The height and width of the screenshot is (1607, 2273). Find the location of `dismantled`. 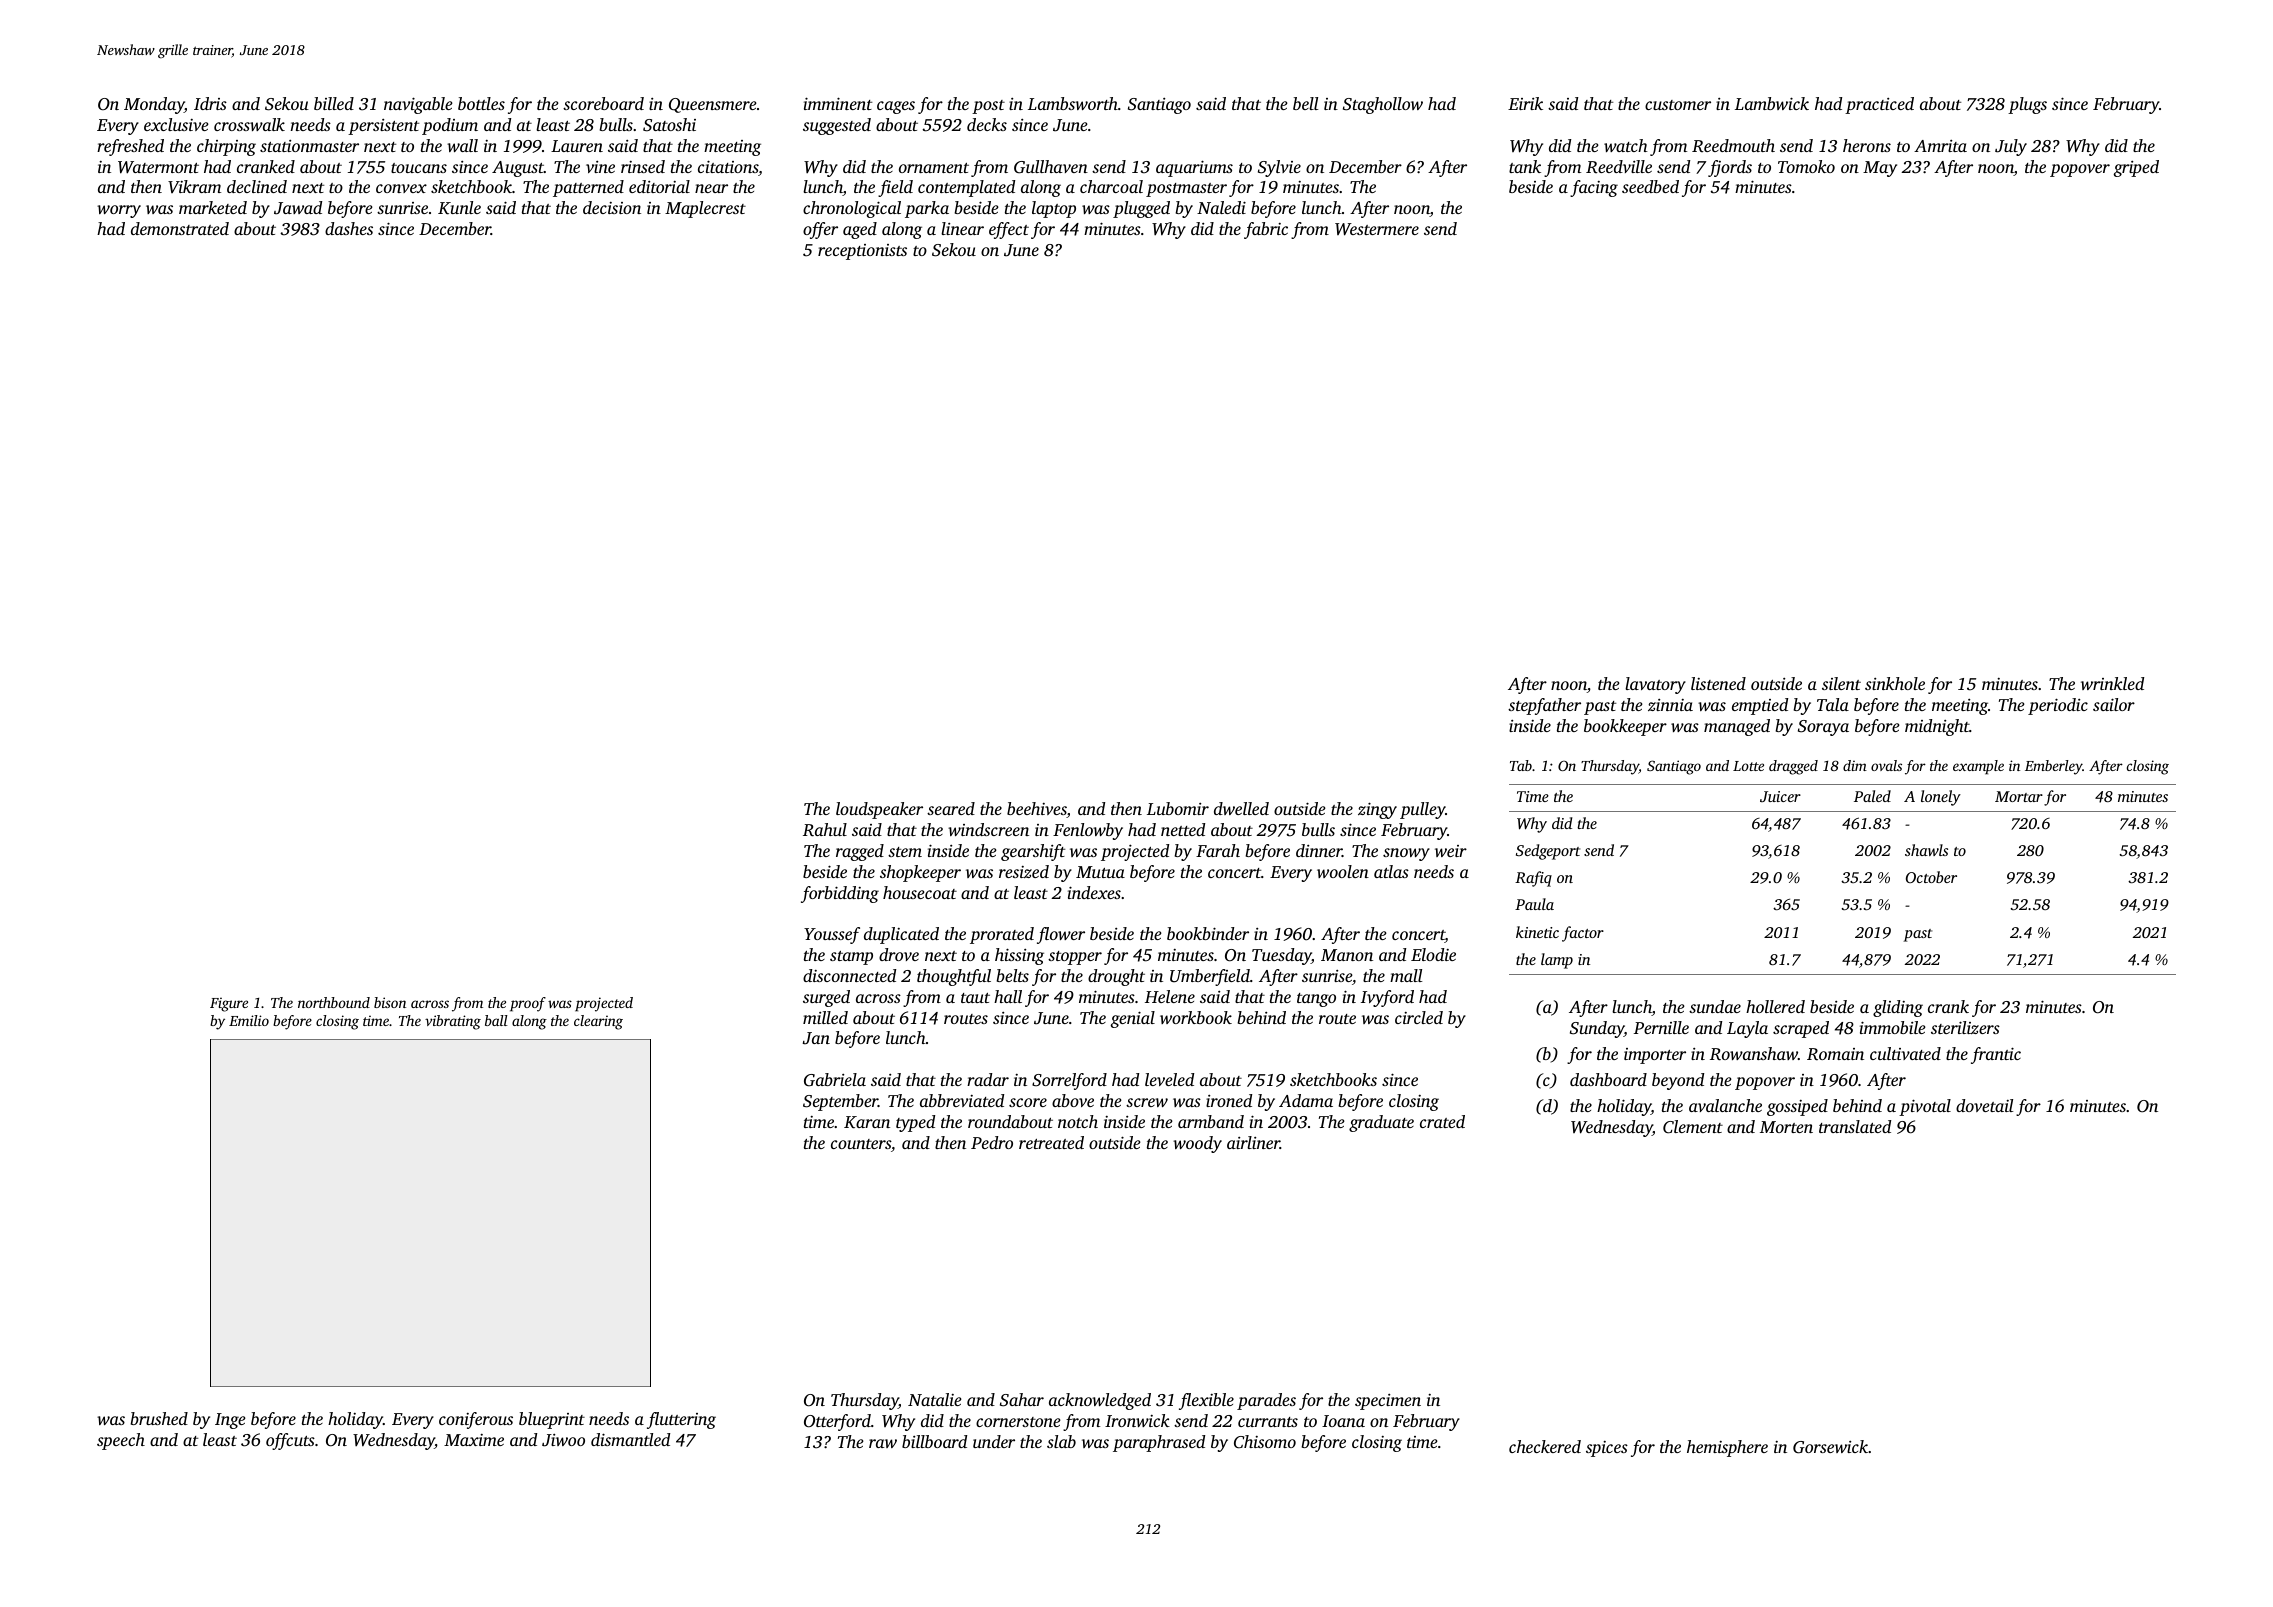

dismantled is located at coordinates (630, 1439).
